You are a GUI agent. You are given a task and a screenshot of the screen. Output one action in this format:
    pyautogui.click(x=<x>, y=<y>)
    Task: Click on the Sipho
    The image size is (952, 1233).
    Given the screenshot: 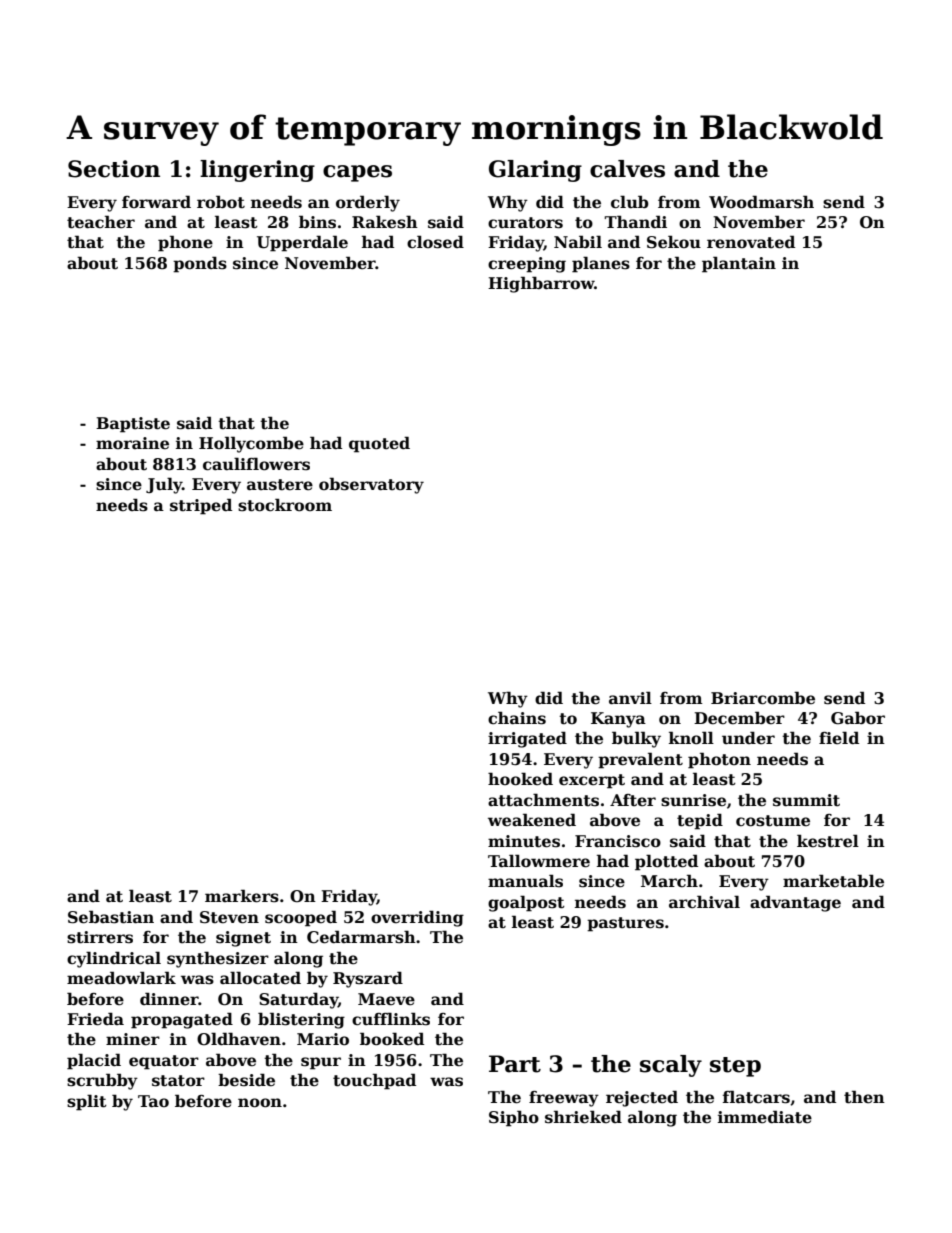 What is the action you would take?
    pyautogui.click(x=514, y=1118)
